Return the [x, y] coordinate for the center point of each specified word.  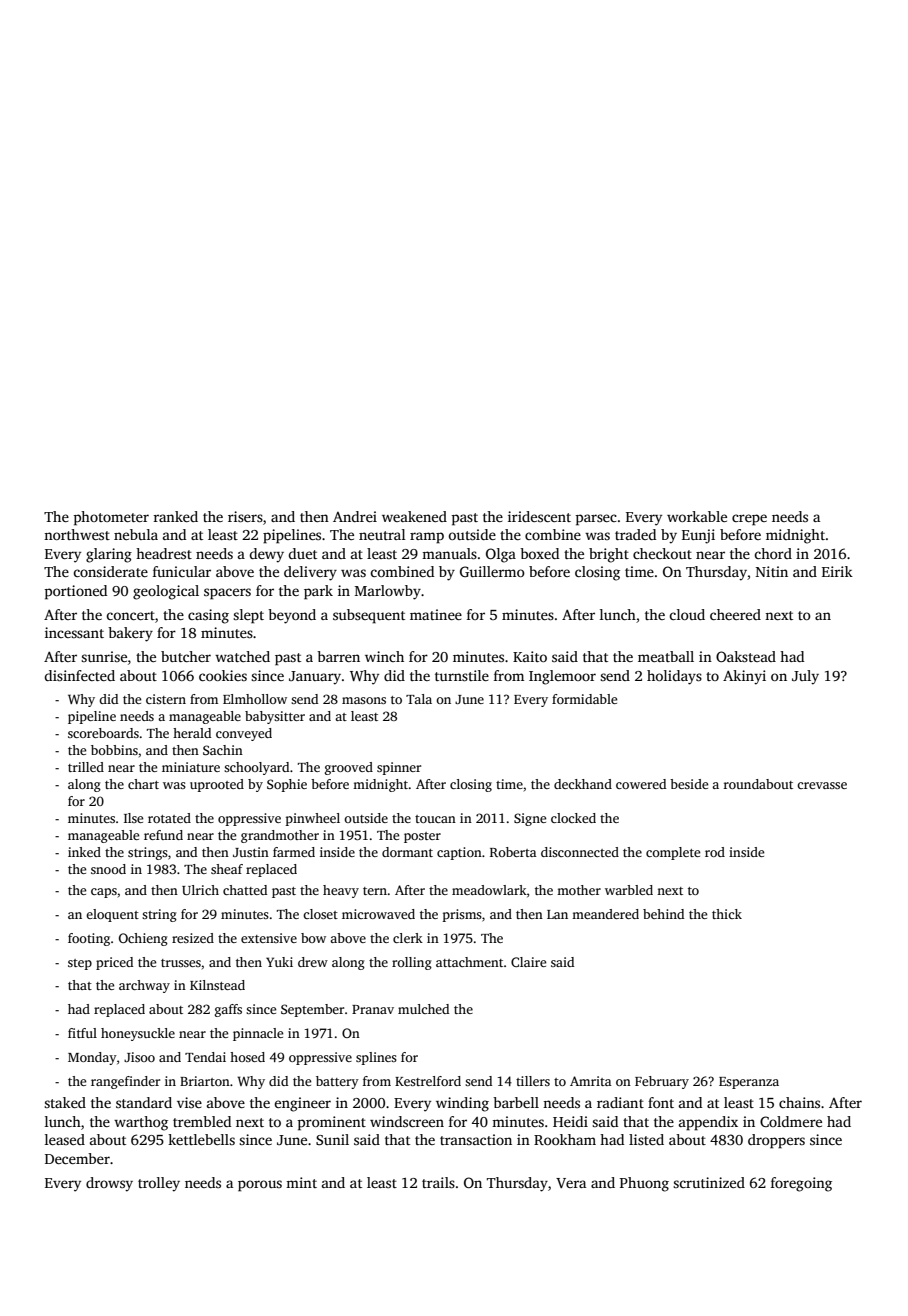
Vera [571, 1183]
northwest [77, 534]
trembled [202, 1121]
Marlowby [388, 592]
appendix [708, 1123]
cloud [687, 614]
